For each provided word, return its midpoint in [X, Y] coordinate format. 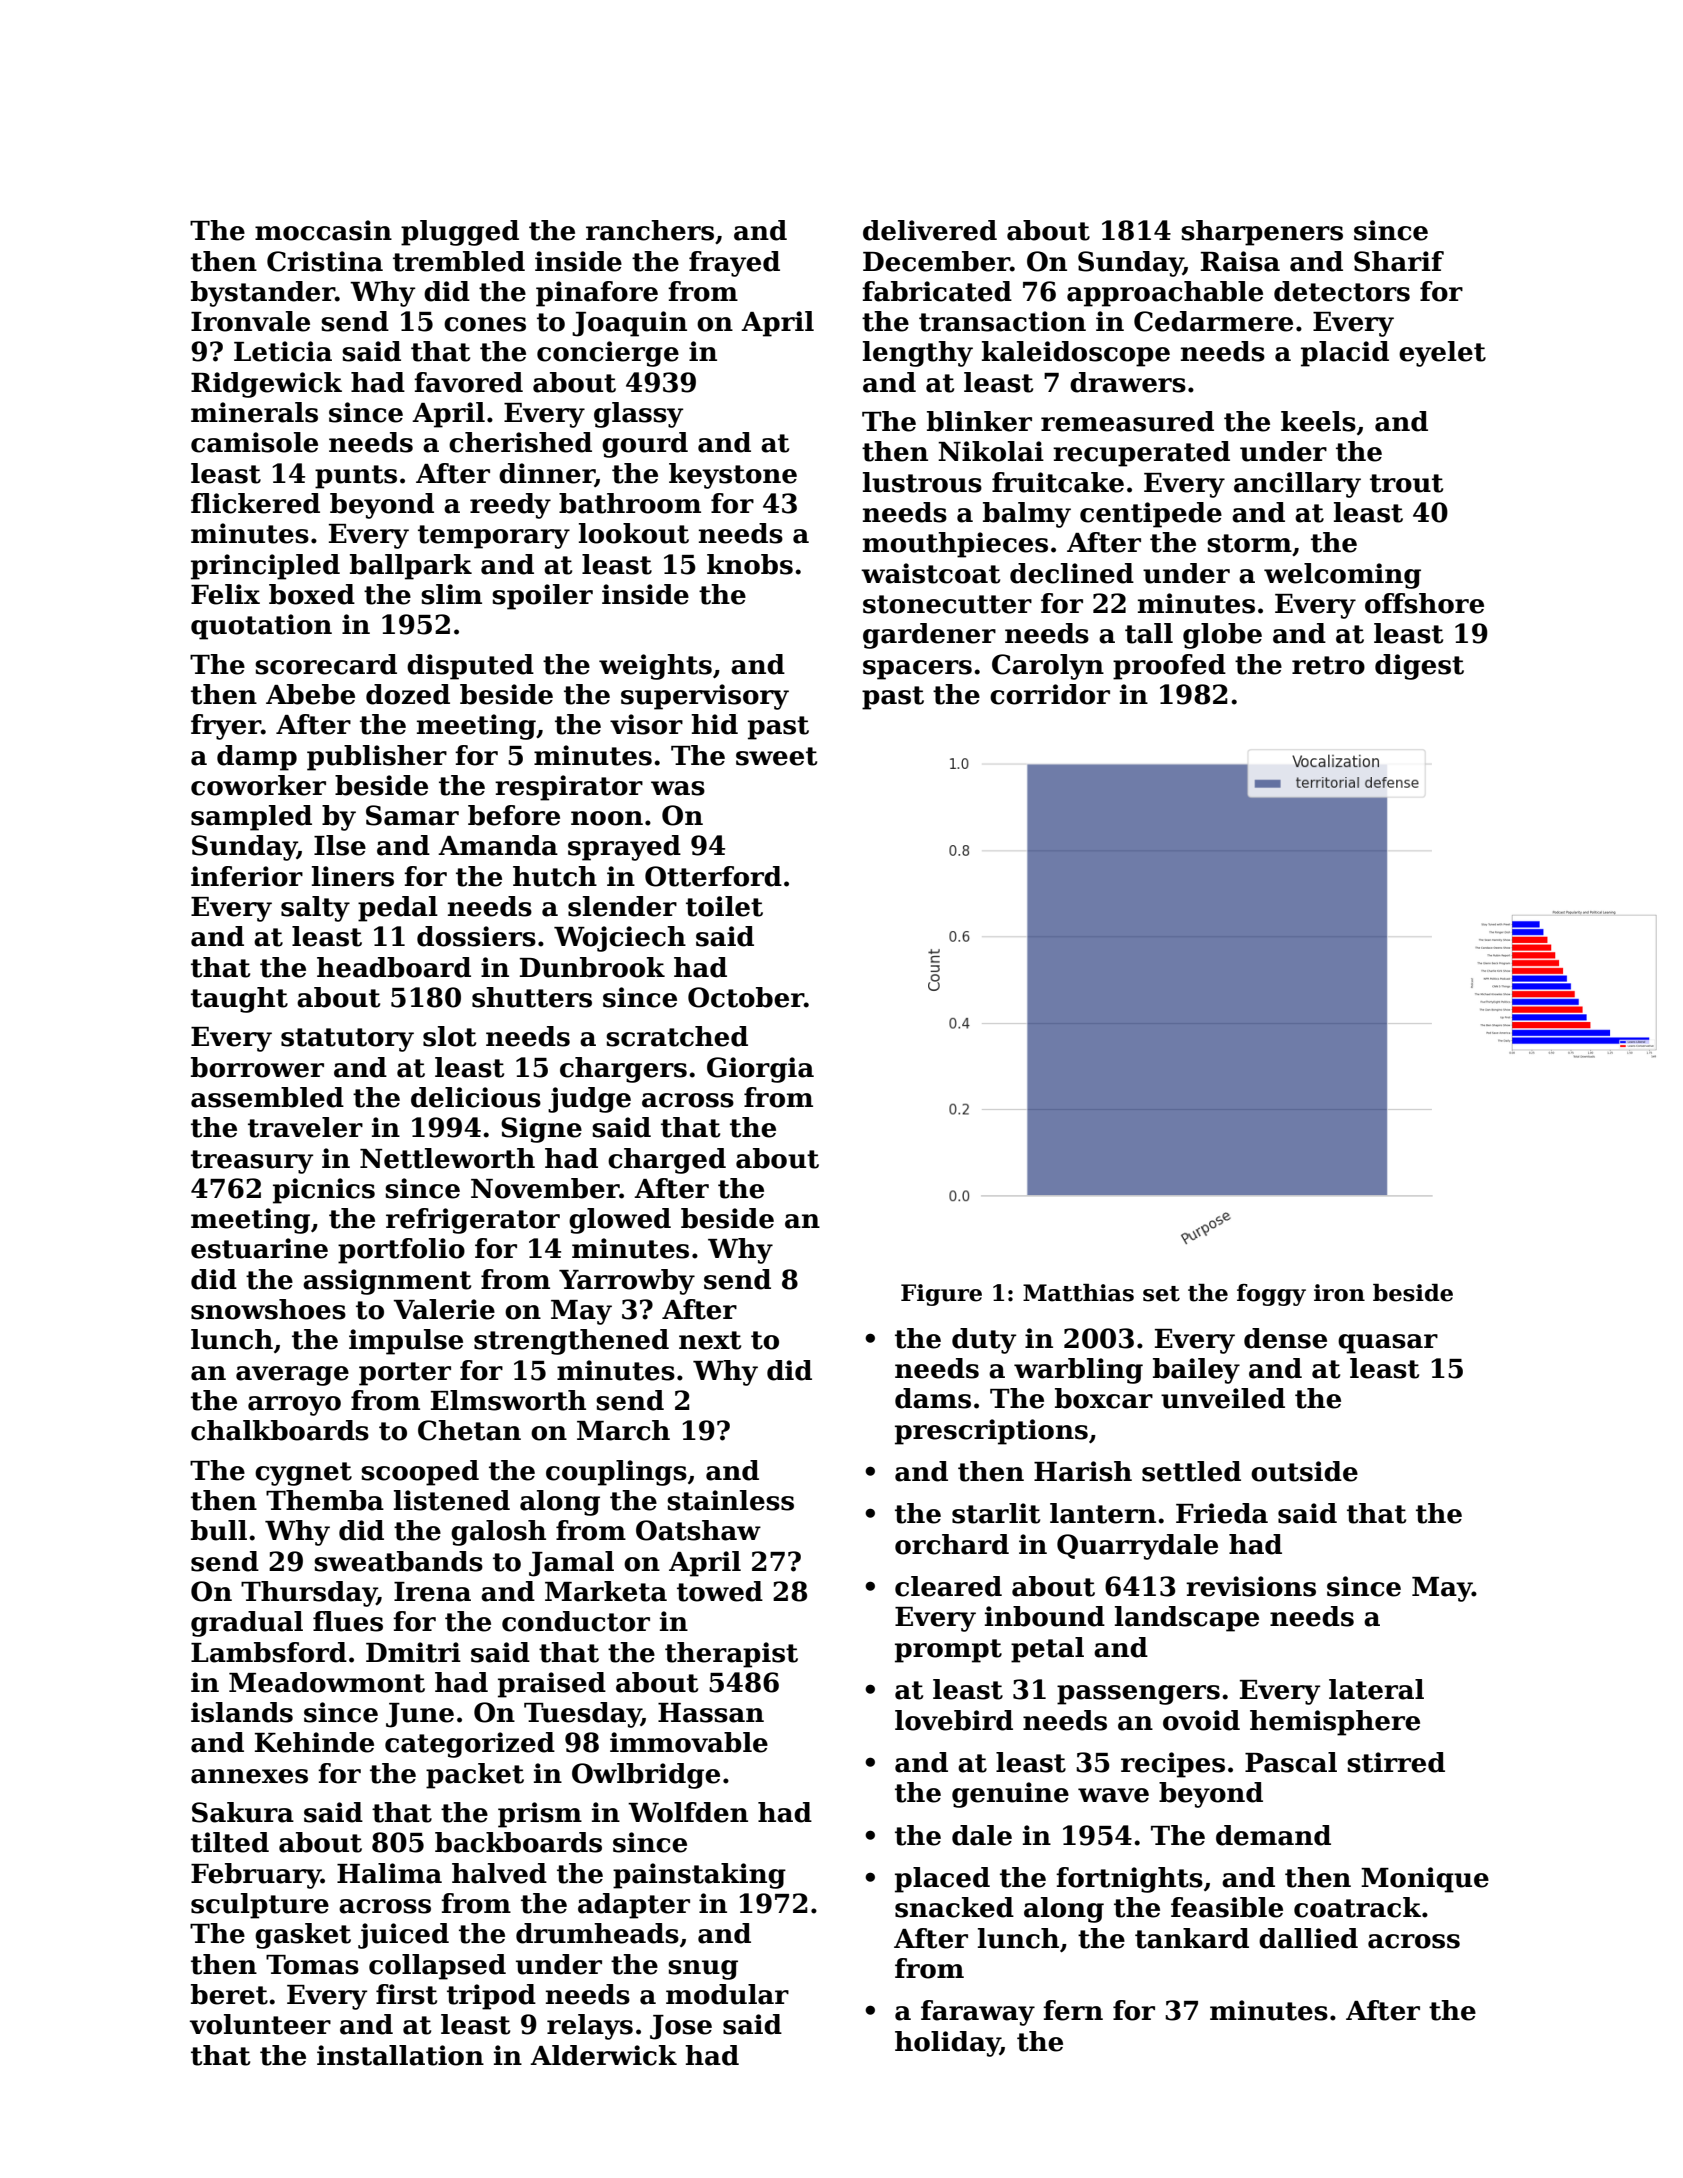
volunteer [260, 2024]
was [678, 788]
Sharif [1399, 261]
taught [239, 1000]
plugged [460, 233]
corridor [1050, 694]
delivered [930, 230]
